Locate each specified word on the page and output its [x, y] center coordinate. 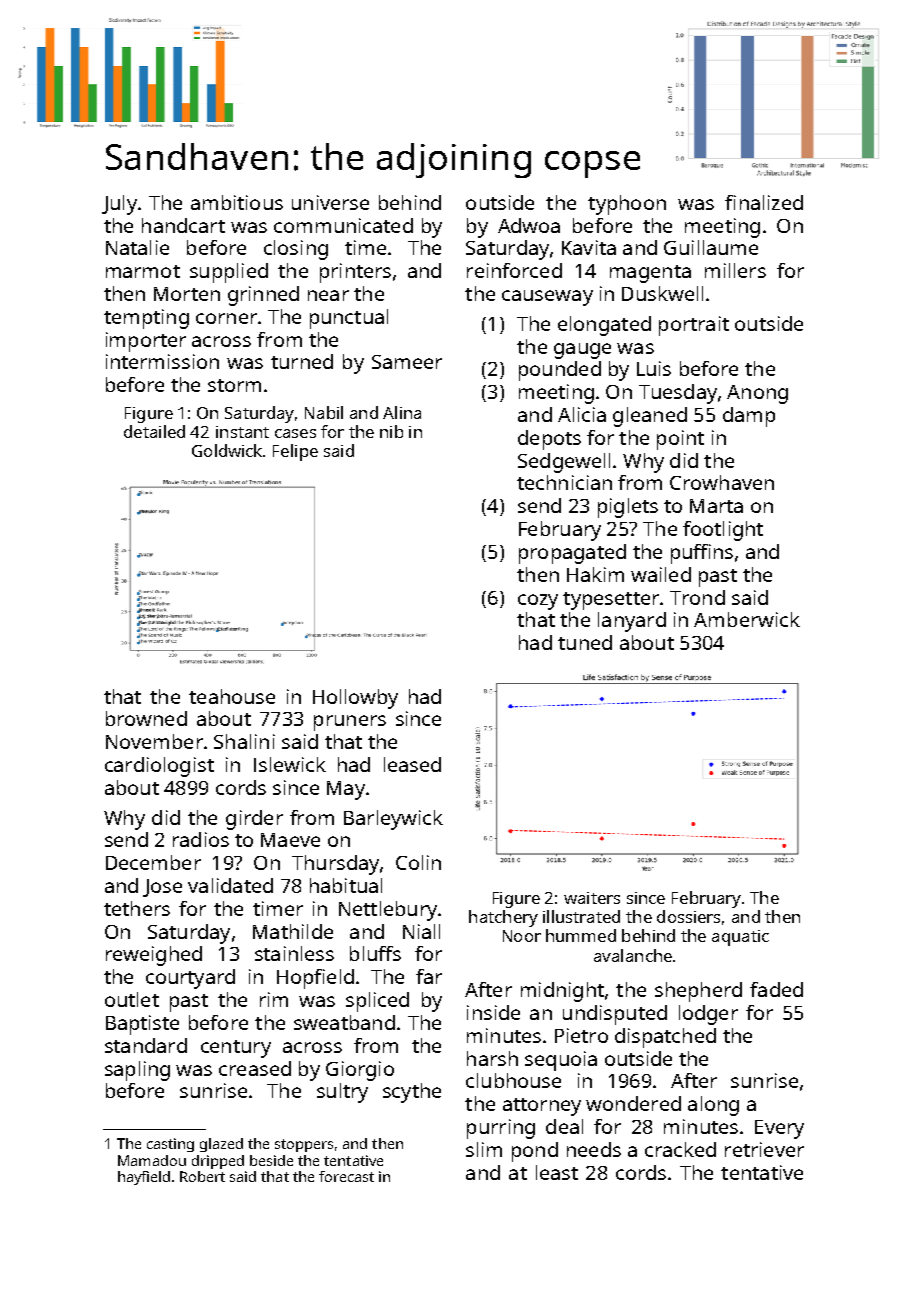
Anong [757, 394]
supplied [229, 273]
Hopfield [315, 979]
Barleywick [393, 820]
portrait [694, 326]
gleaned [650, 417]
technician [564, 482]
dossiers [688, 916]
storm [234, 385]
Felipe [295, 452]
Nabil [324, 412]
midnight [562, 992]
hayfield [144, 1178]
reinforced [514, 270]
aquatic [740, 938]
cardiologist [159, 767]
